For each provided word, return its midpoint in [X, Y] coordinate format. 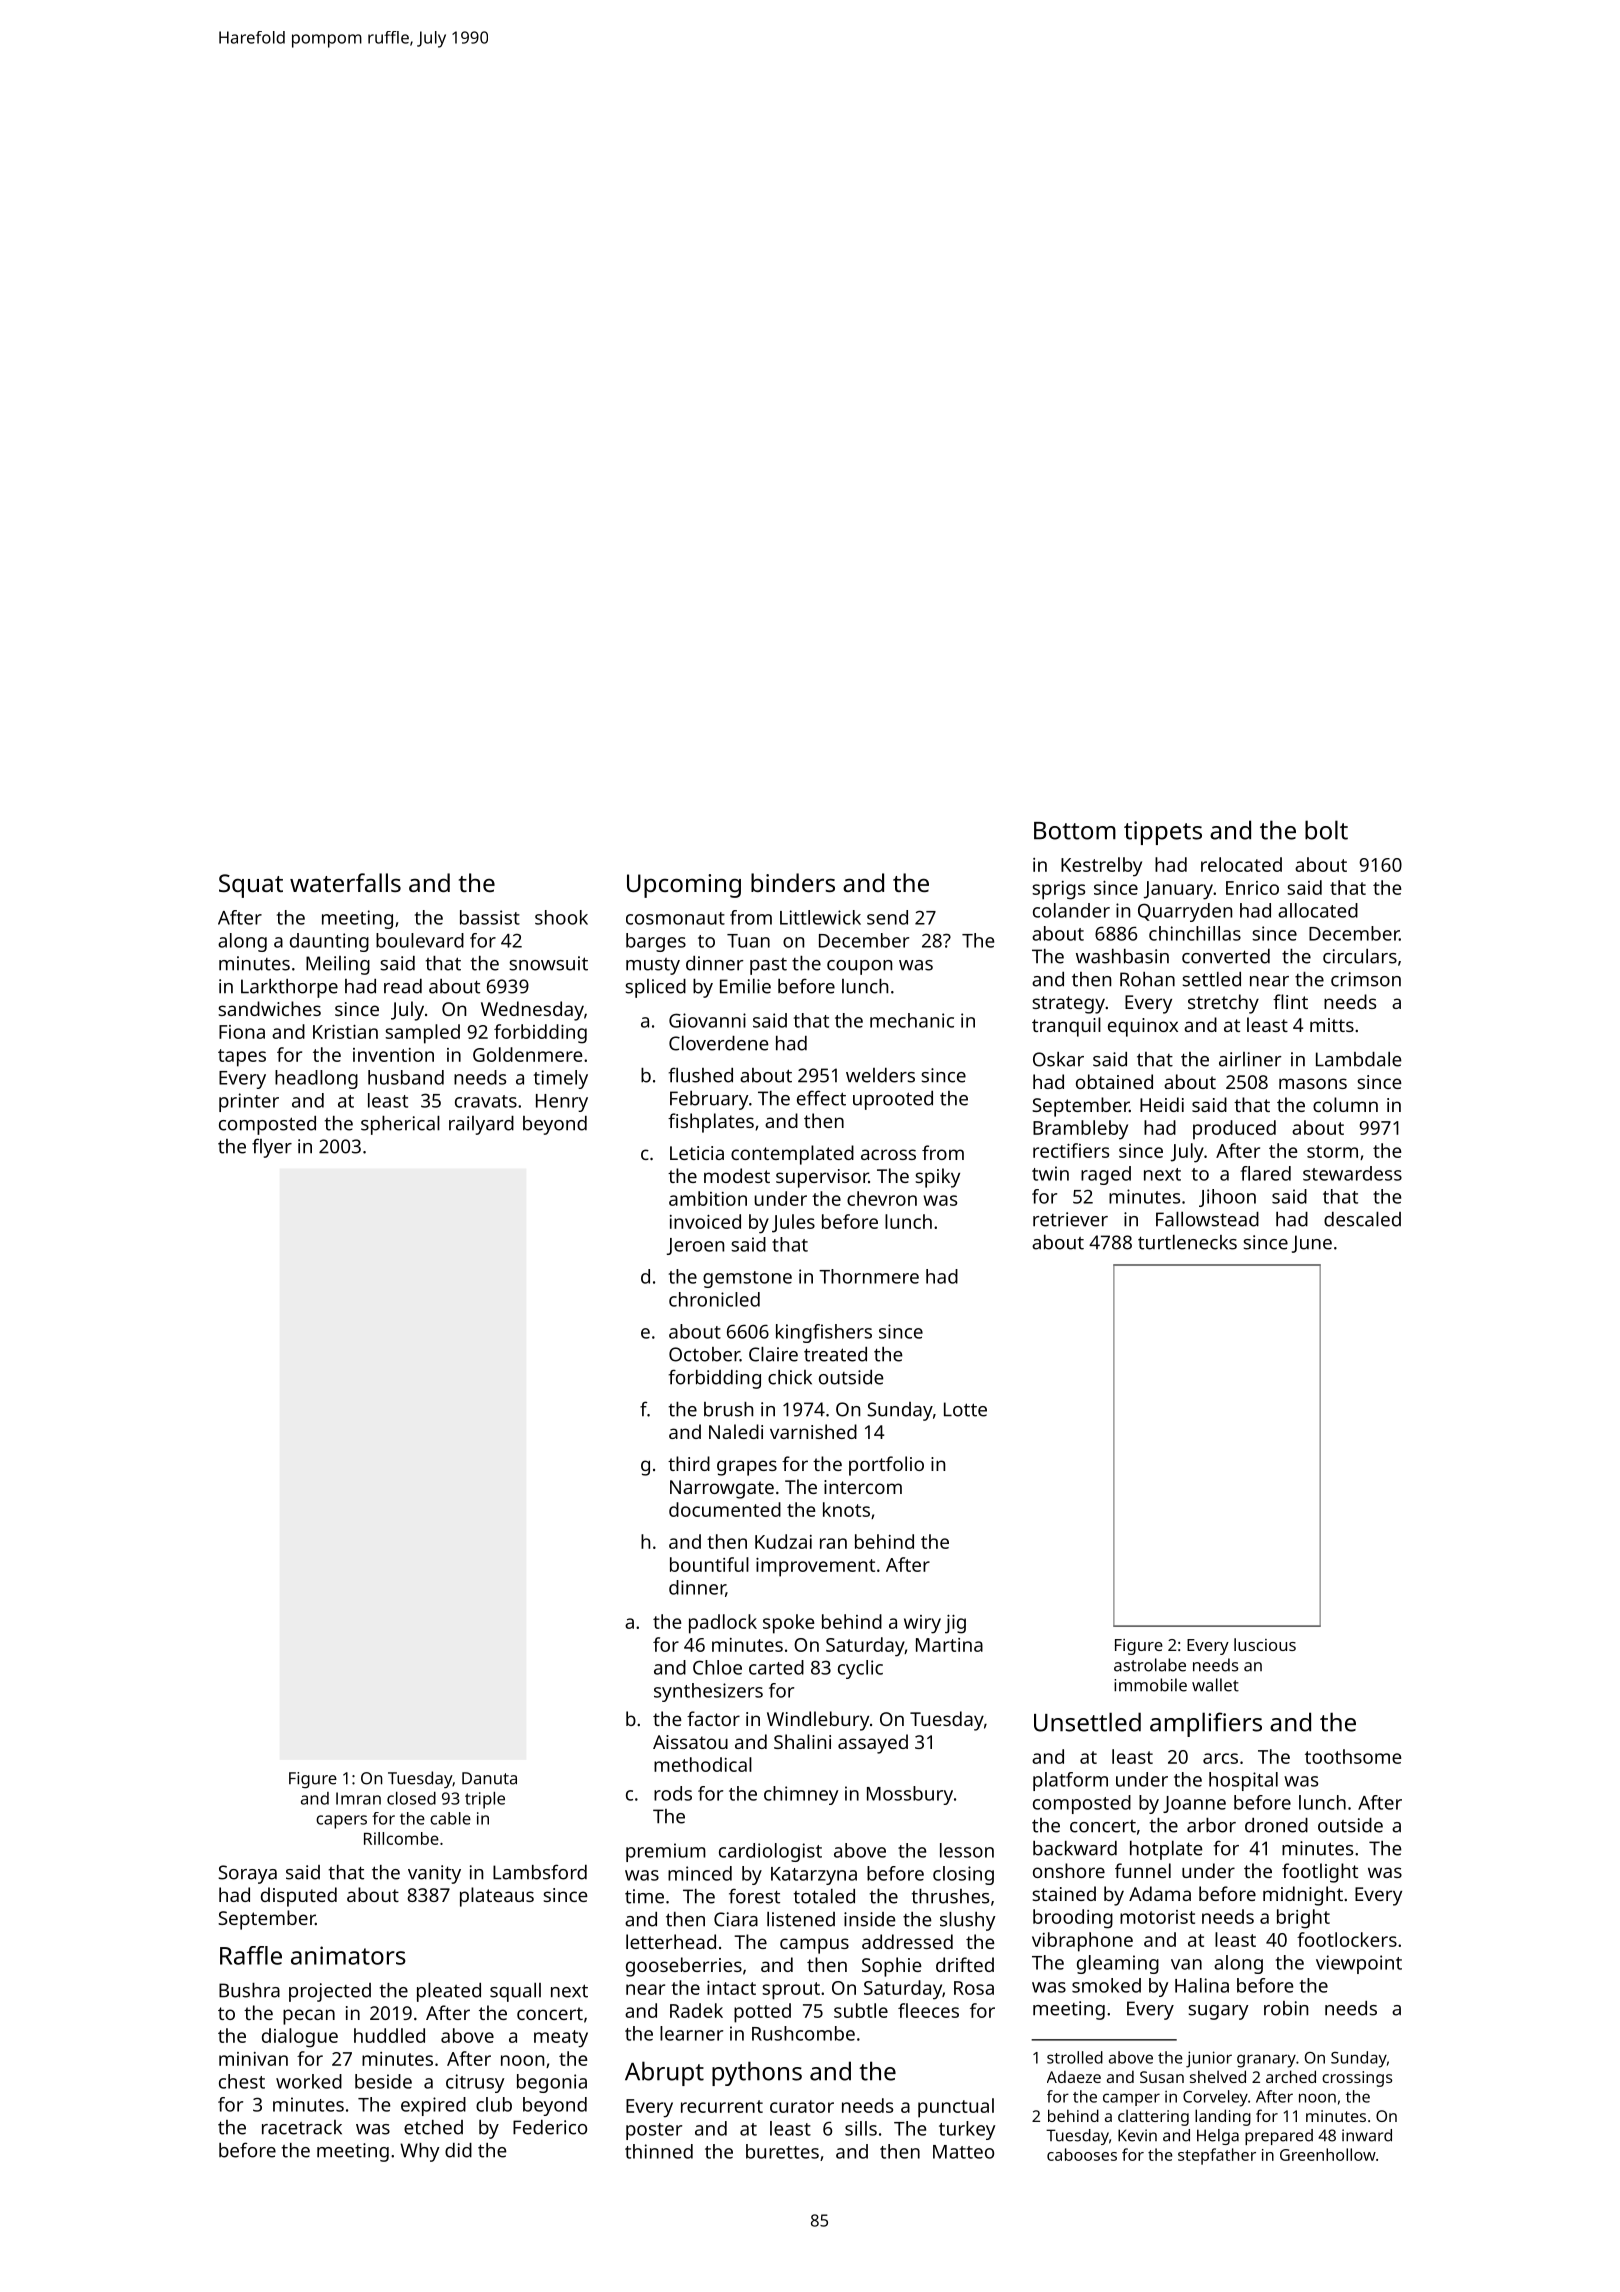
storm [1332, 1151]
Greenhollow [1328, 2154]
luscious [1265, 1644]
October [704, 1354]
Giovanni [707, 1020]
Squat [251, 886]
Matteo [963, 2152]
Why [420, 2152]
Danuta [489, 1778]
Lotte [965, 1409]
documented [725, 1509]
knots [846, 1509]
